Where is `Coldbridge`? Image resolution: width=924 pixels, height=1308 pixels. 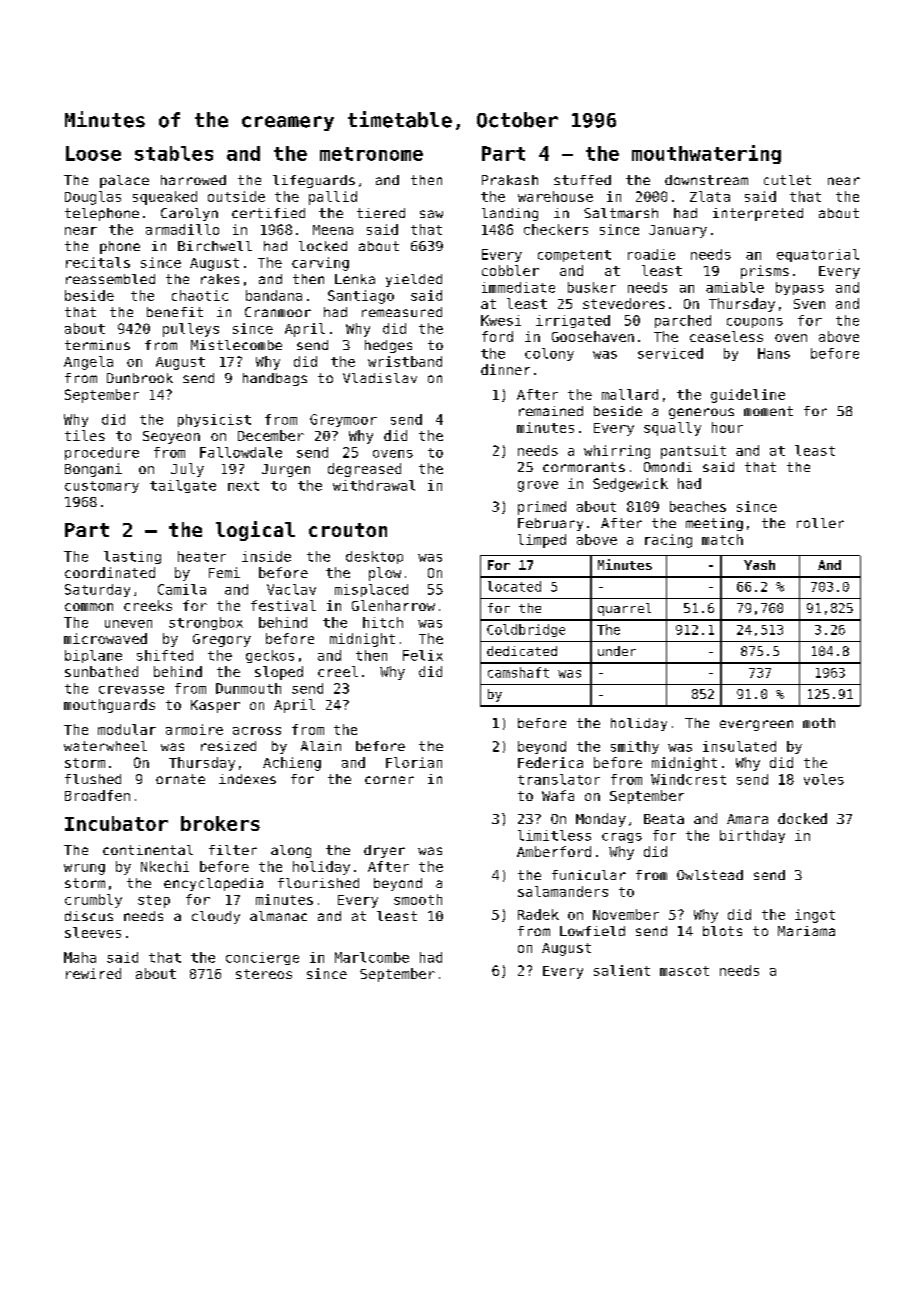
Coldbridge is located at coordinates (526, 630).
